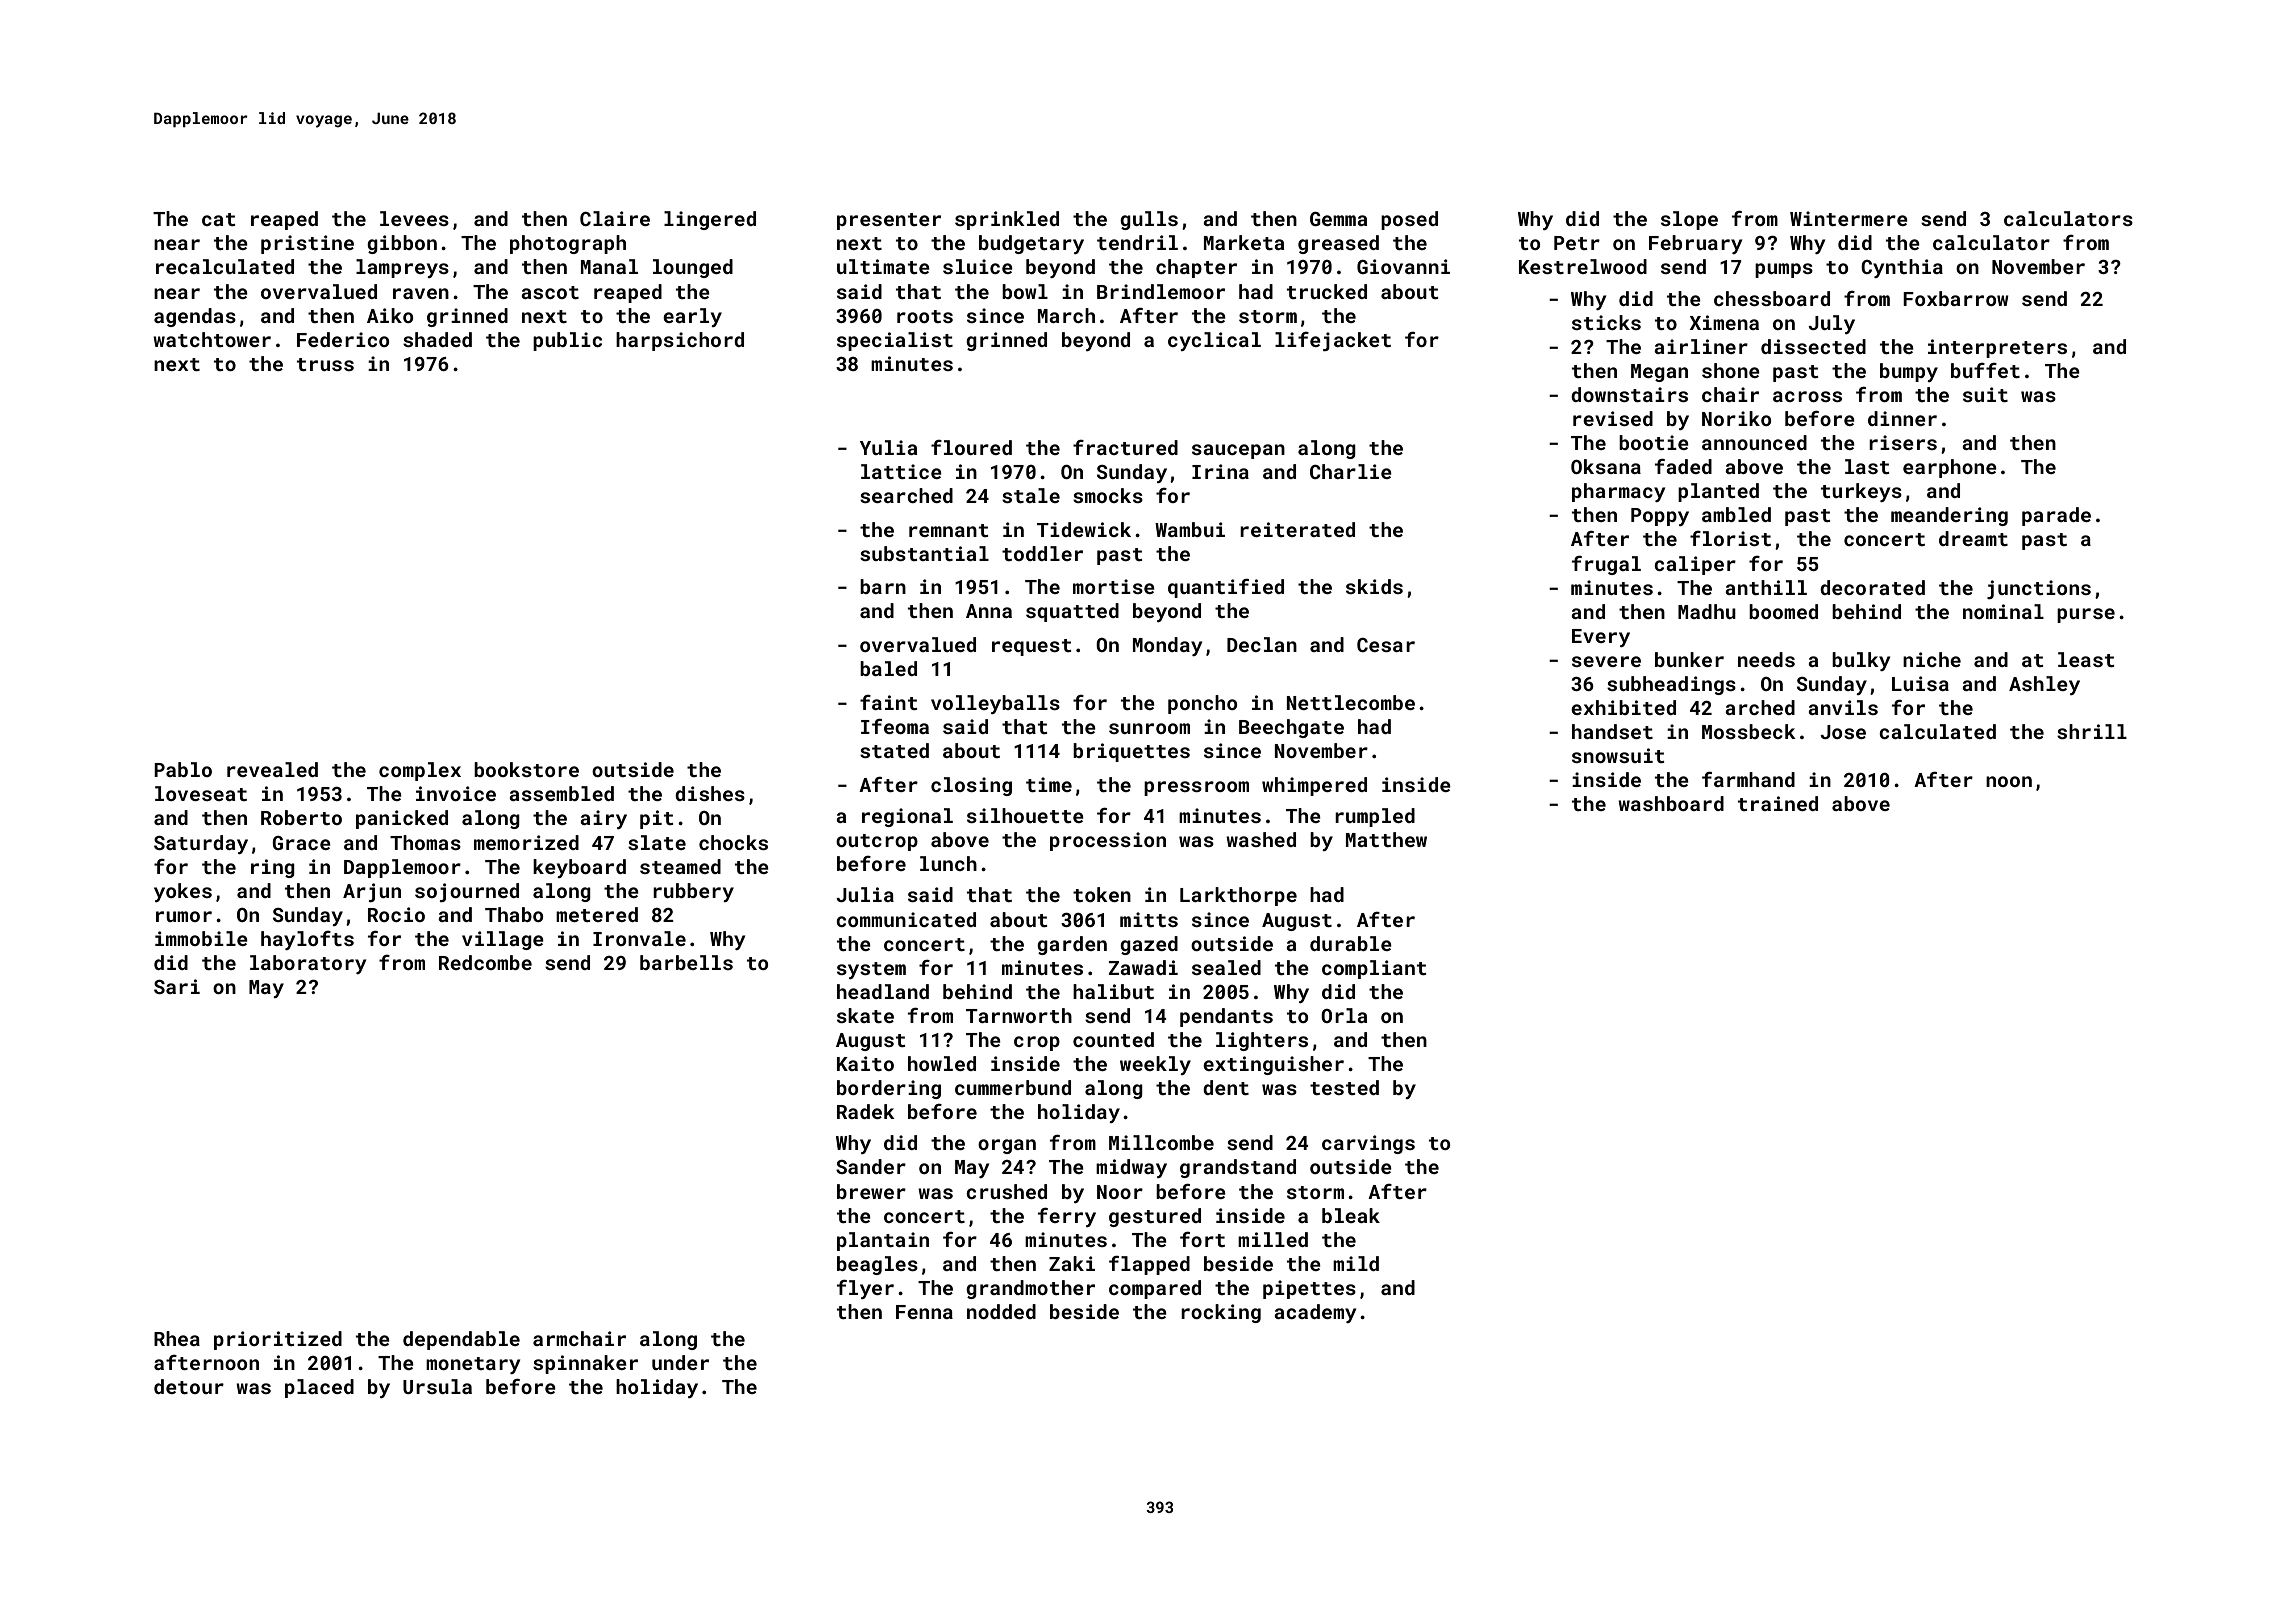 Image resolution: width=2292 pixels, height=1620 pixels. What do you see at coordinates (2092, 731) in the screenshot?
I see `shrill` at bounding box center [2092, 731].
